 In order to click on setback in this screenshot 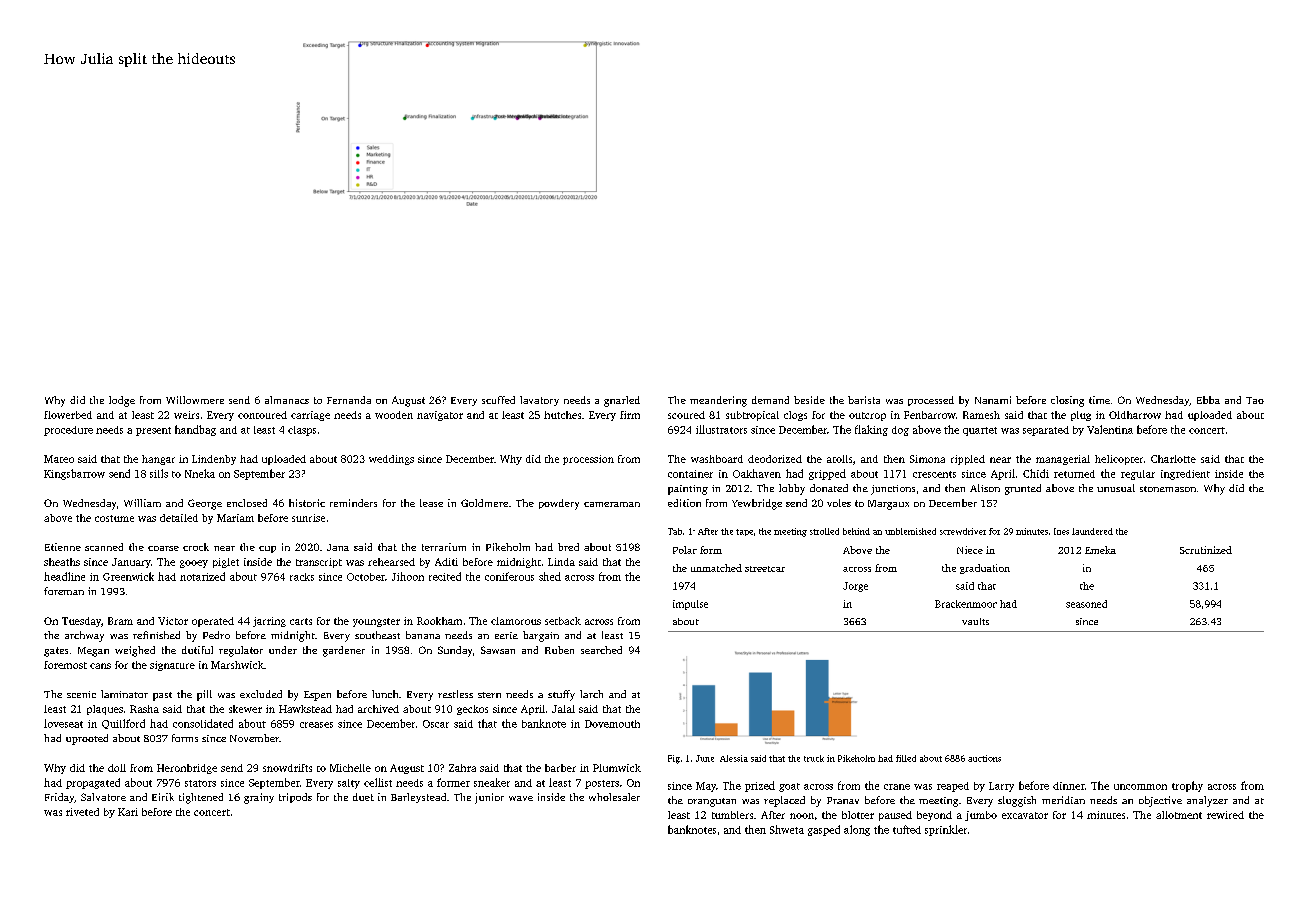, I will do `click(563, 621)`.
